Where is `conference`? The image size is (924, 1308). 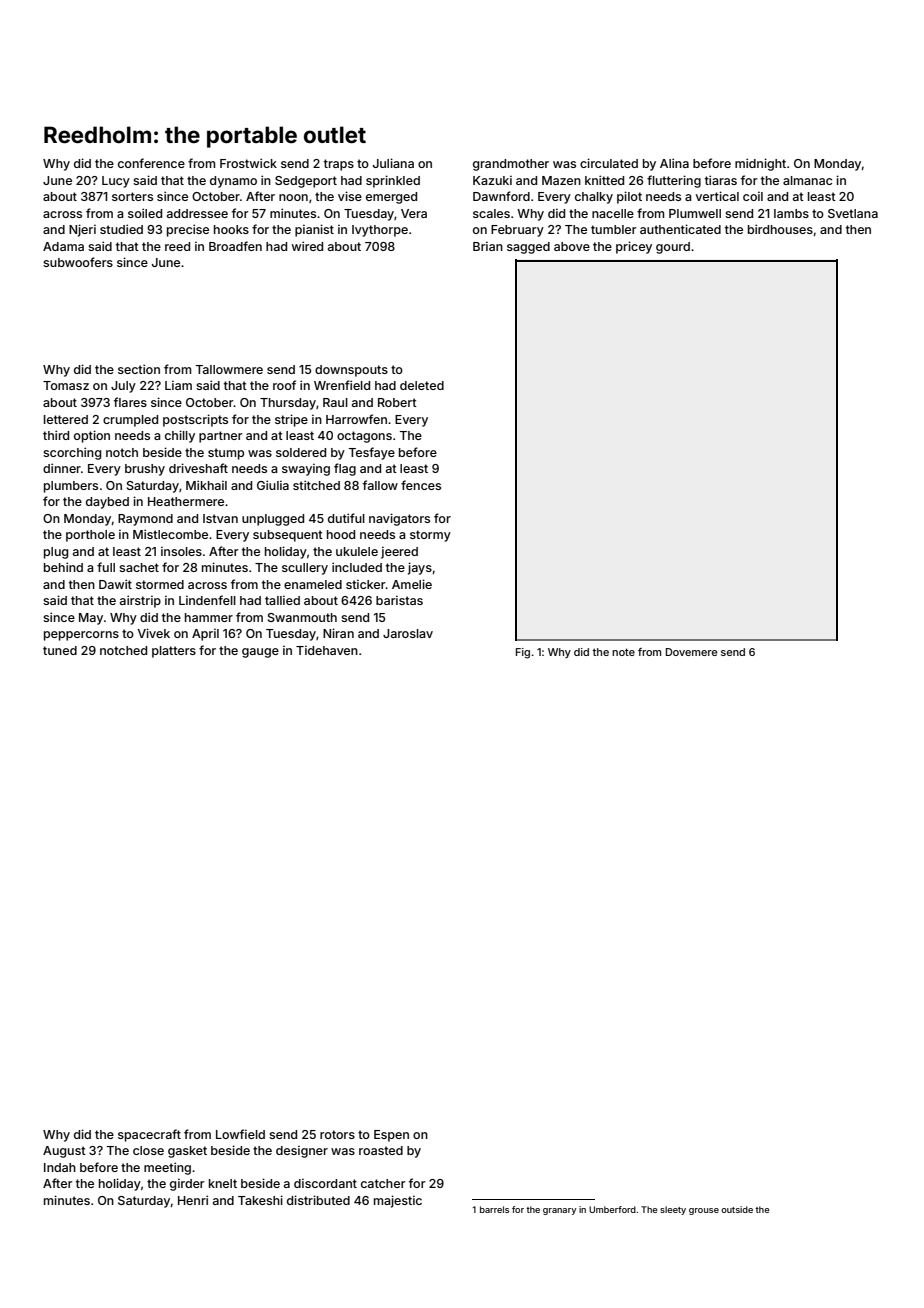 conference is located at coordinates (151, 163).
